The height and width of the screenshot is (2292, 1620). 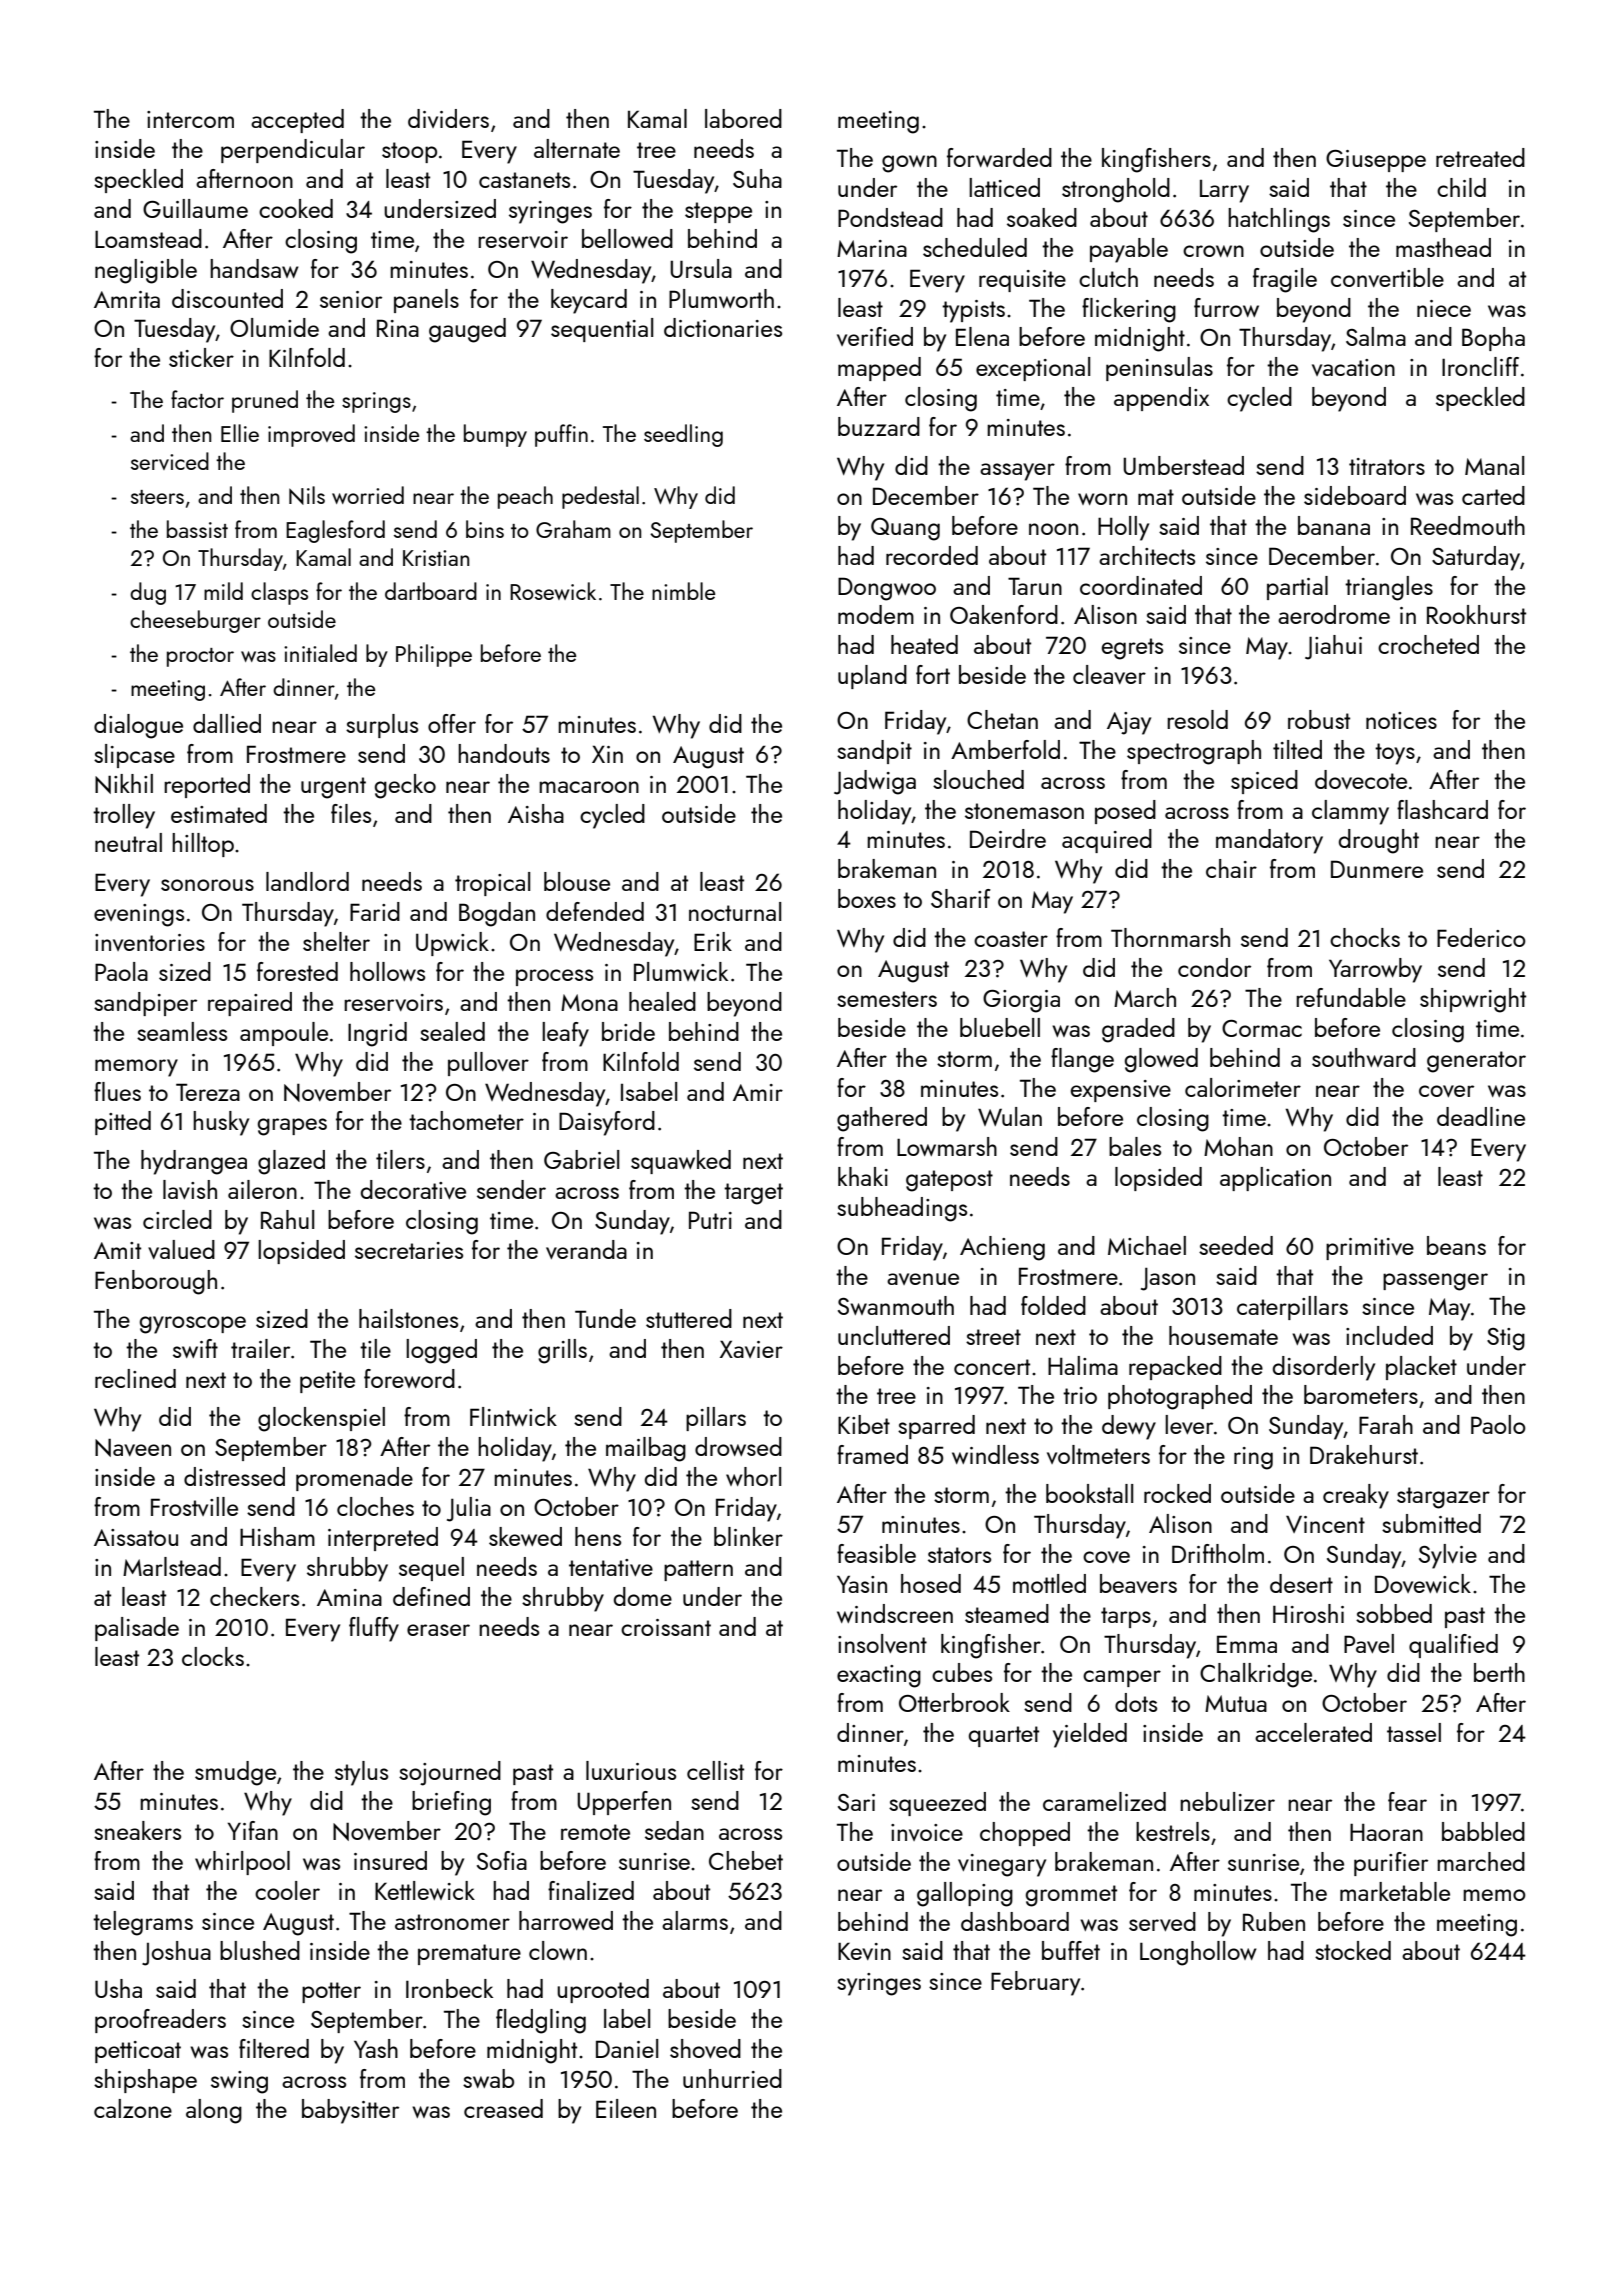 What do you see at coordinates (1506, 1339) in the screenshot?
I see `Stig` at bounding box center [1506, 1339].
